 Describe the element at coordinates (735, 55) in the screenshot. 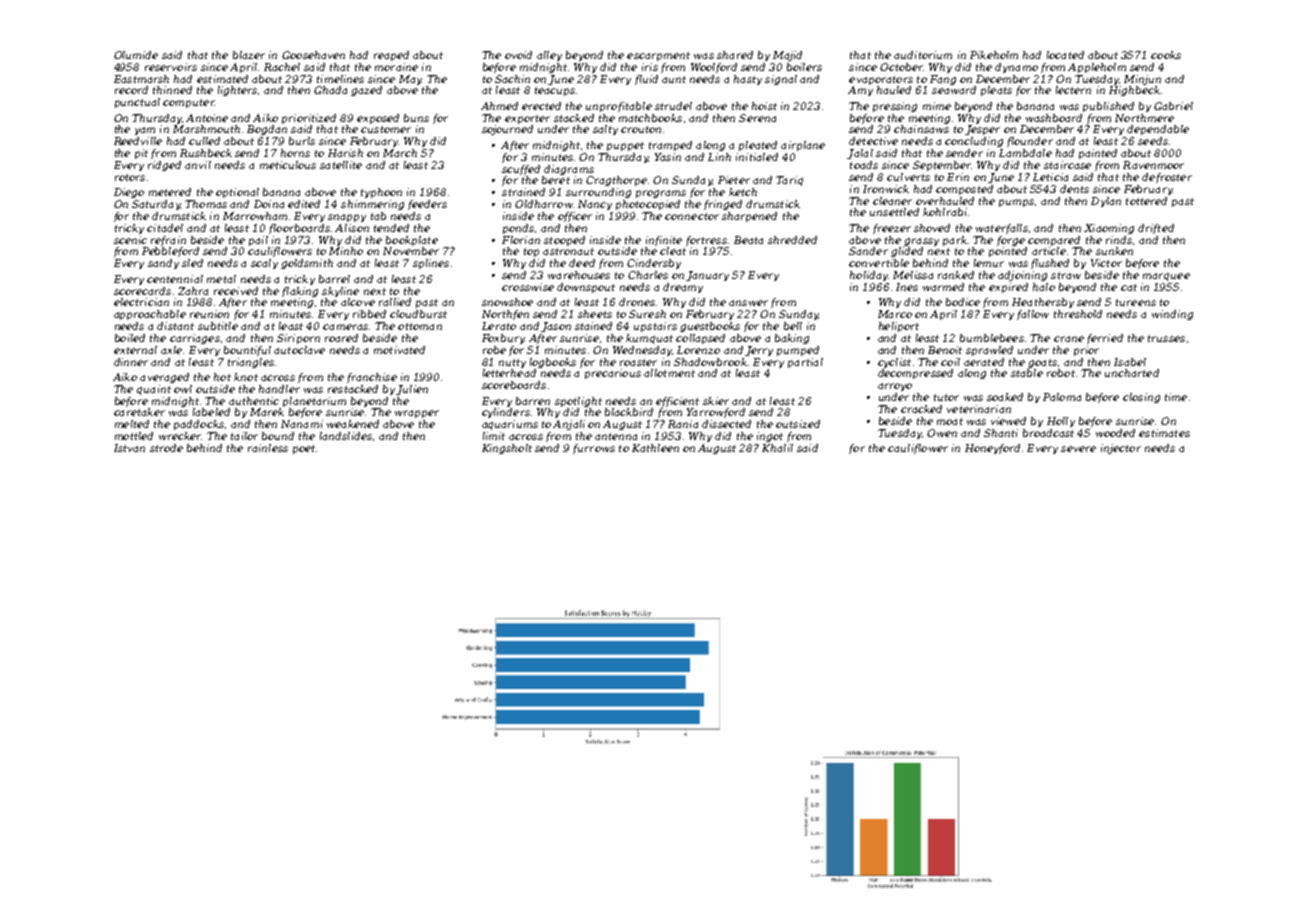

I see `shared` at that location.
